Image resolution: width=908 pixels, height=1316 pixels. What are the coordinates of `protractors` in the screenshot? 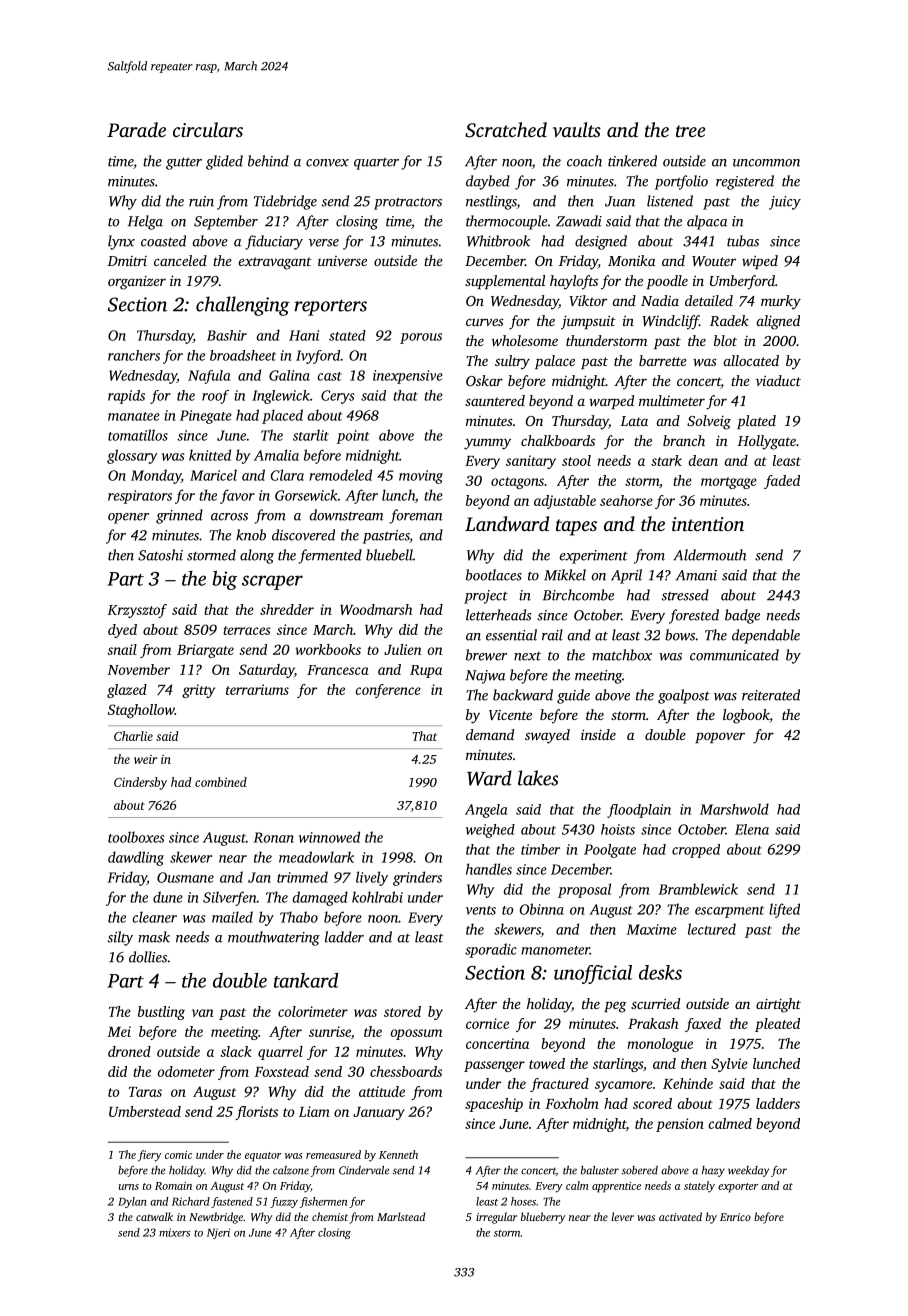 It's located at (408, 203).
